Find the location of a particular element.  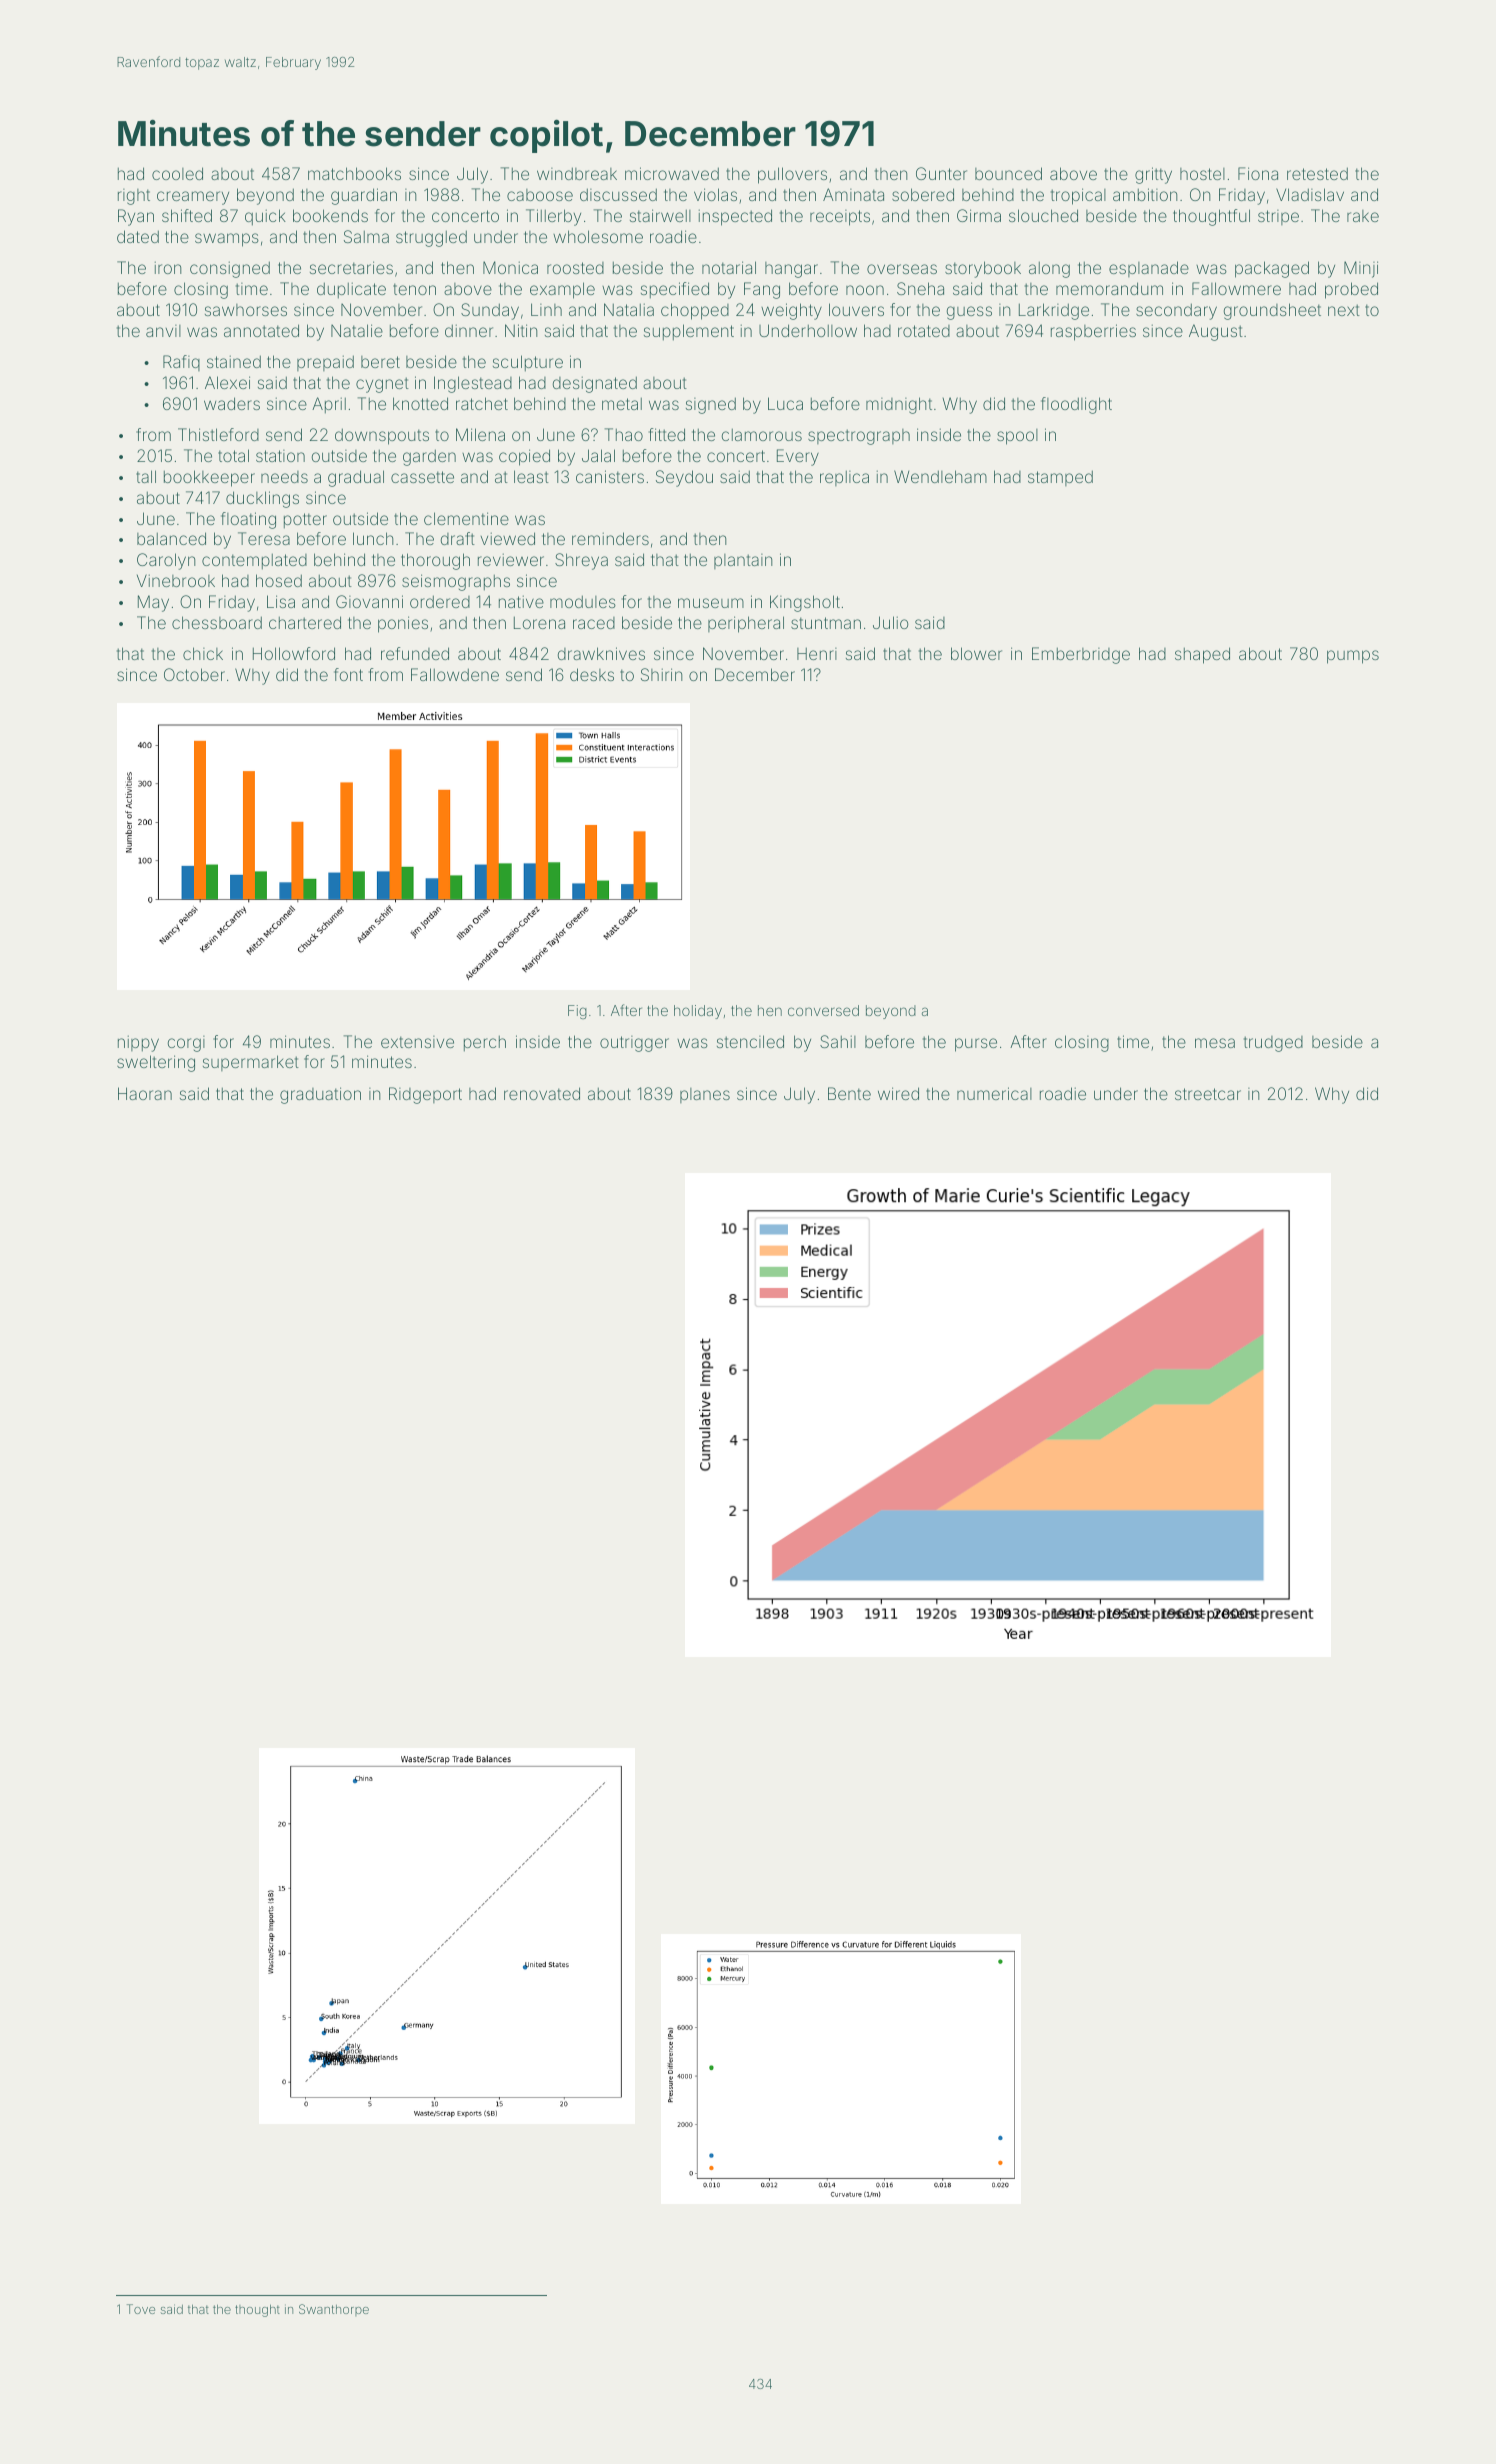

Henri is located at coordinates (817, 653).
